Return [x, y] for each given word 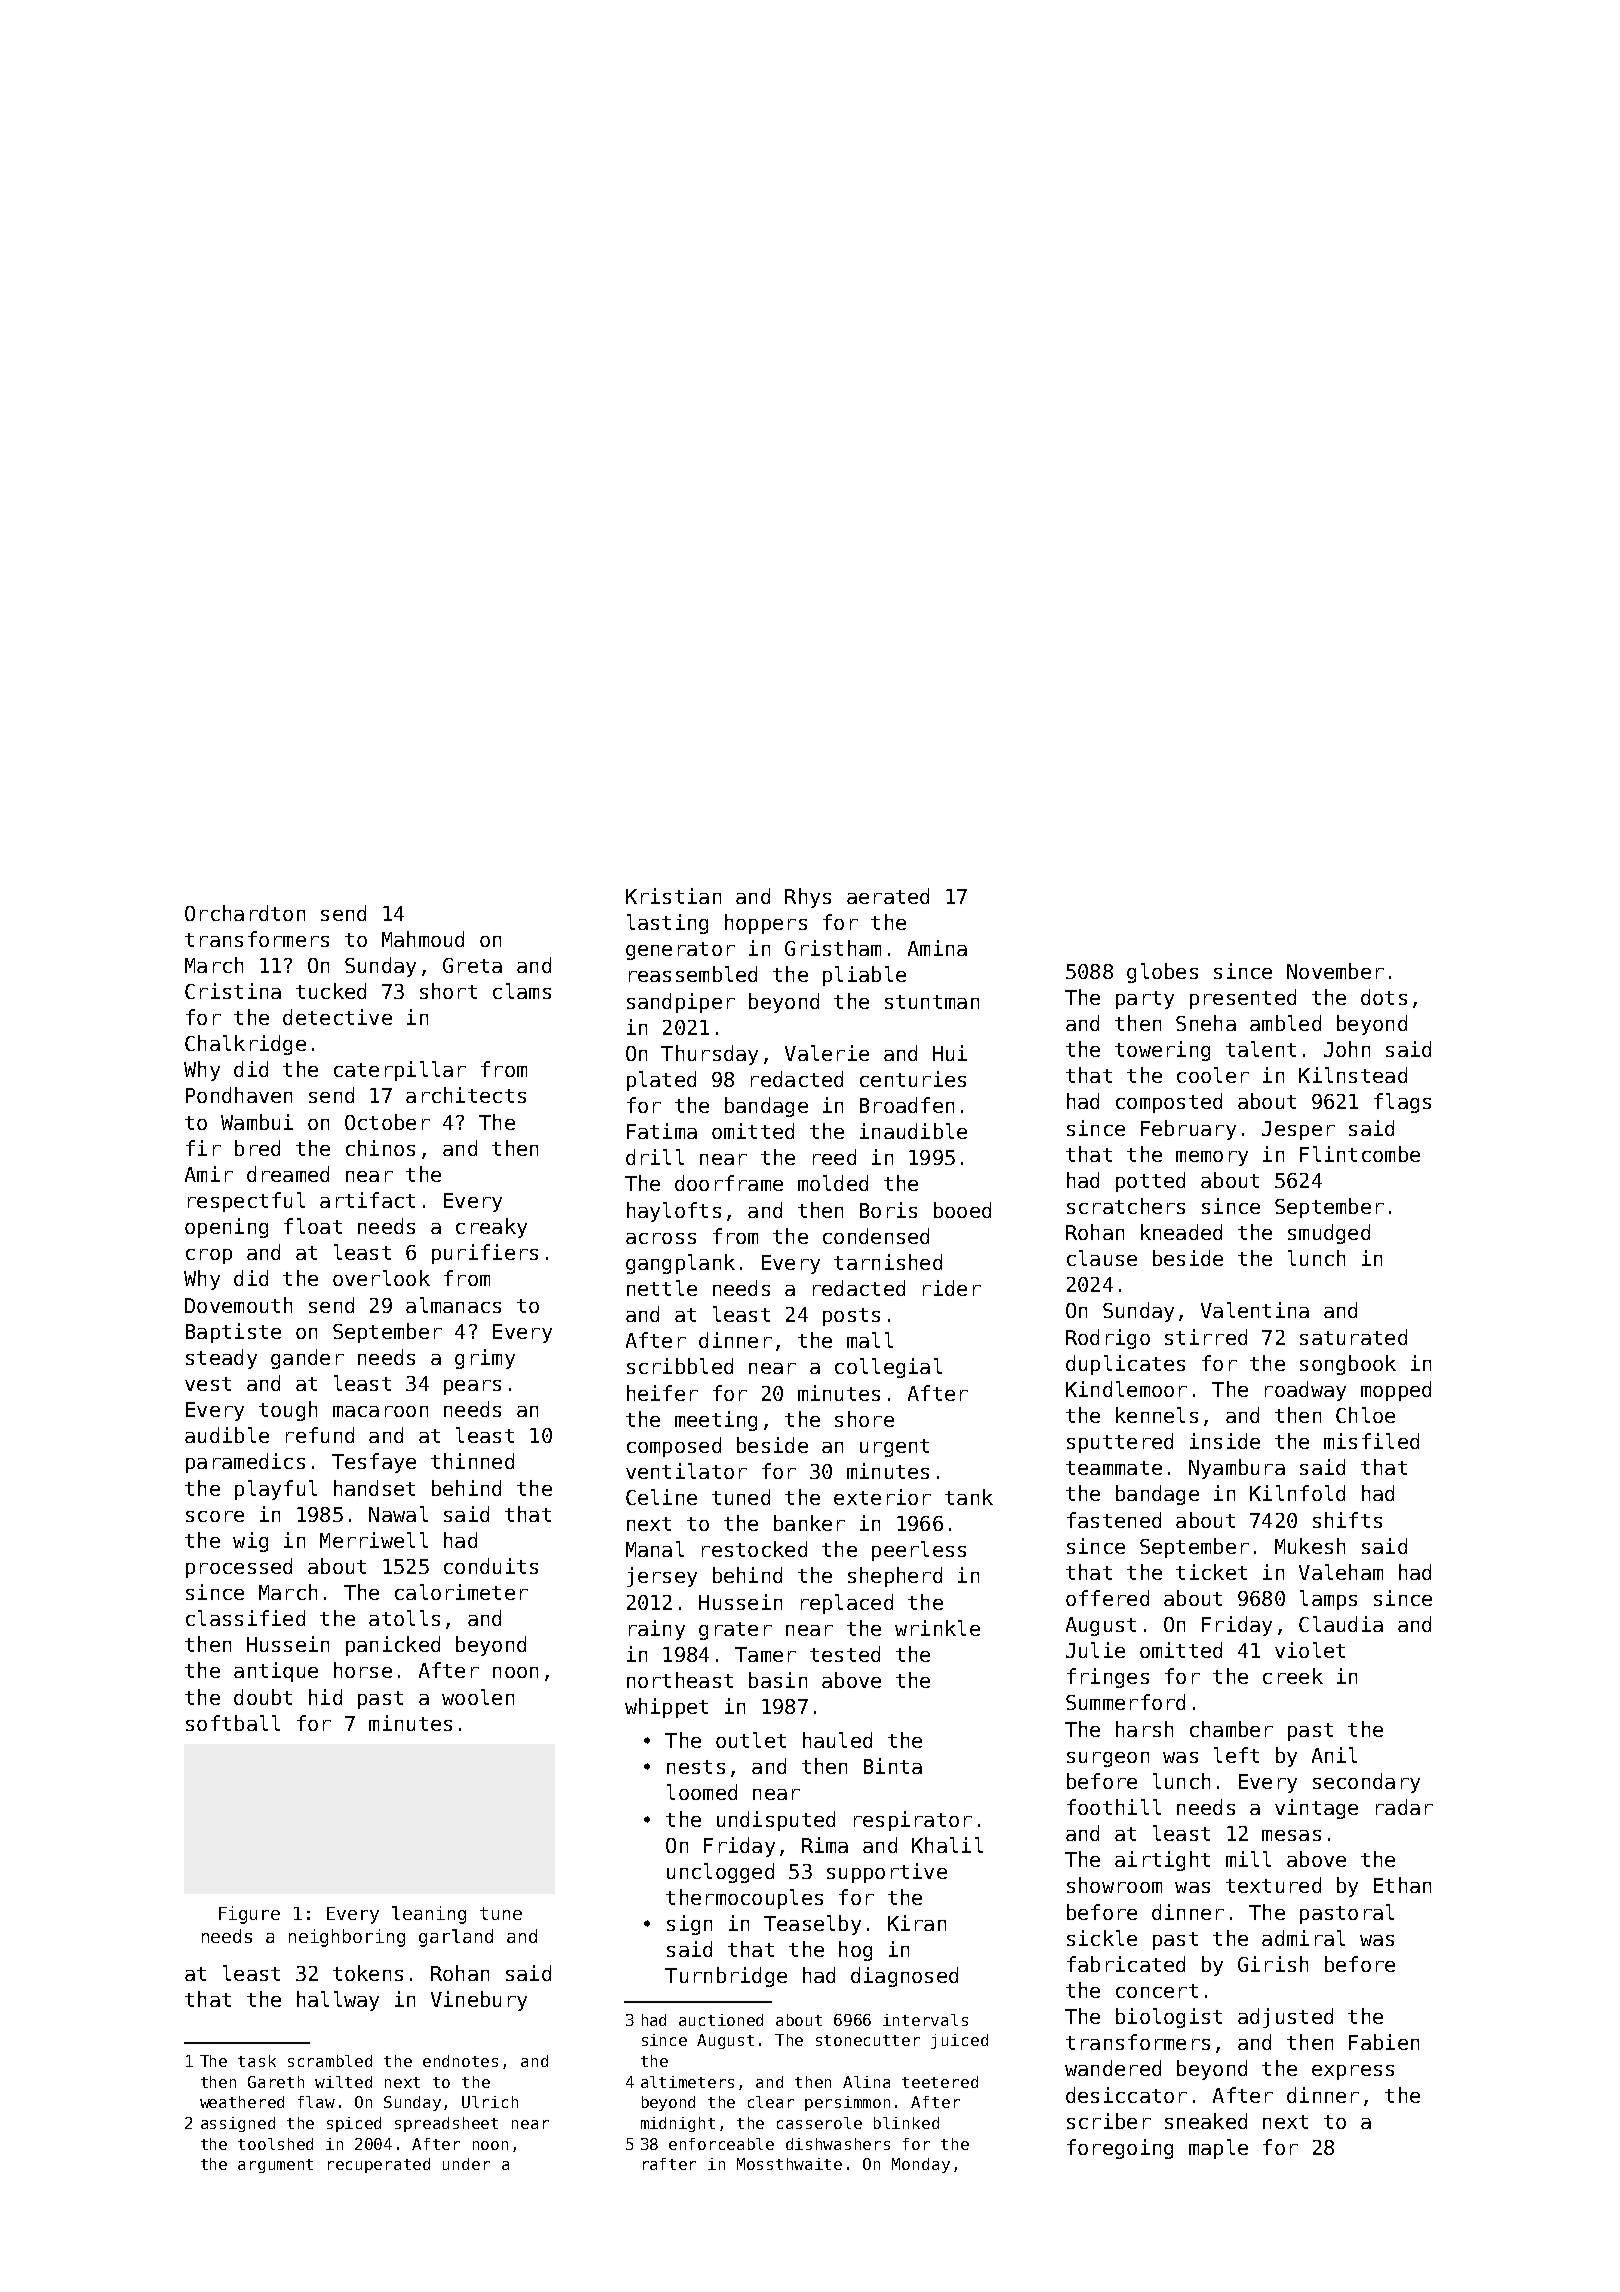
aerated [888, 896]
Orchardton [245, 913]
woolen [478, 1697]
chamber [1231, 1729]
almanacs [453, 1305]
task [257, 2061]
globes [1162, 973]
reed [834, 1157]
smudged [1329, 1234]
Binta [893, 1766]
